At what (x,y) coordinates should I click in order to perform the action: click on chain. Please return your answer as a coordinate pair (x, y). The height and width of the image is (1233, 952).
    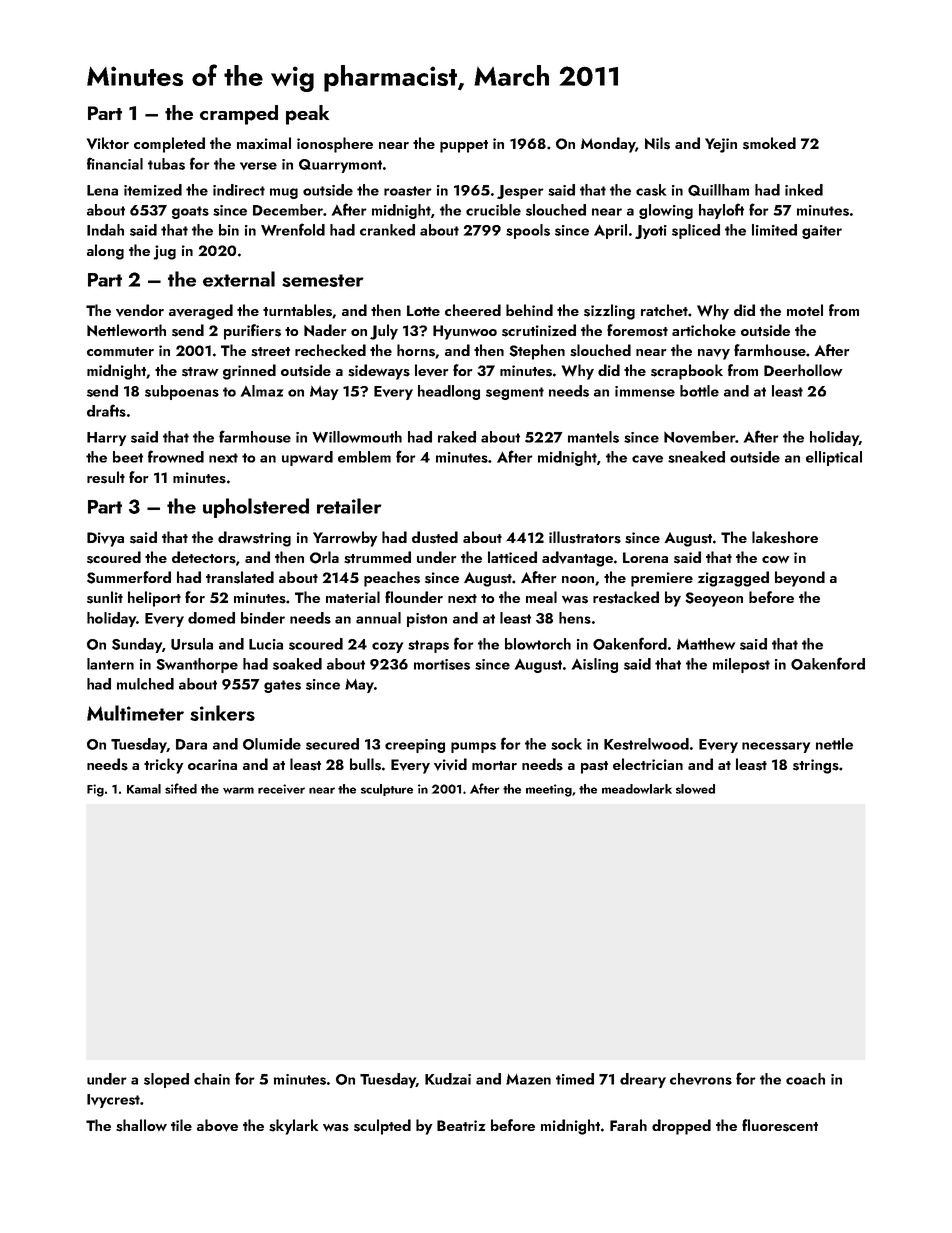
    Looking at the image, I should click on (212, 1079).
